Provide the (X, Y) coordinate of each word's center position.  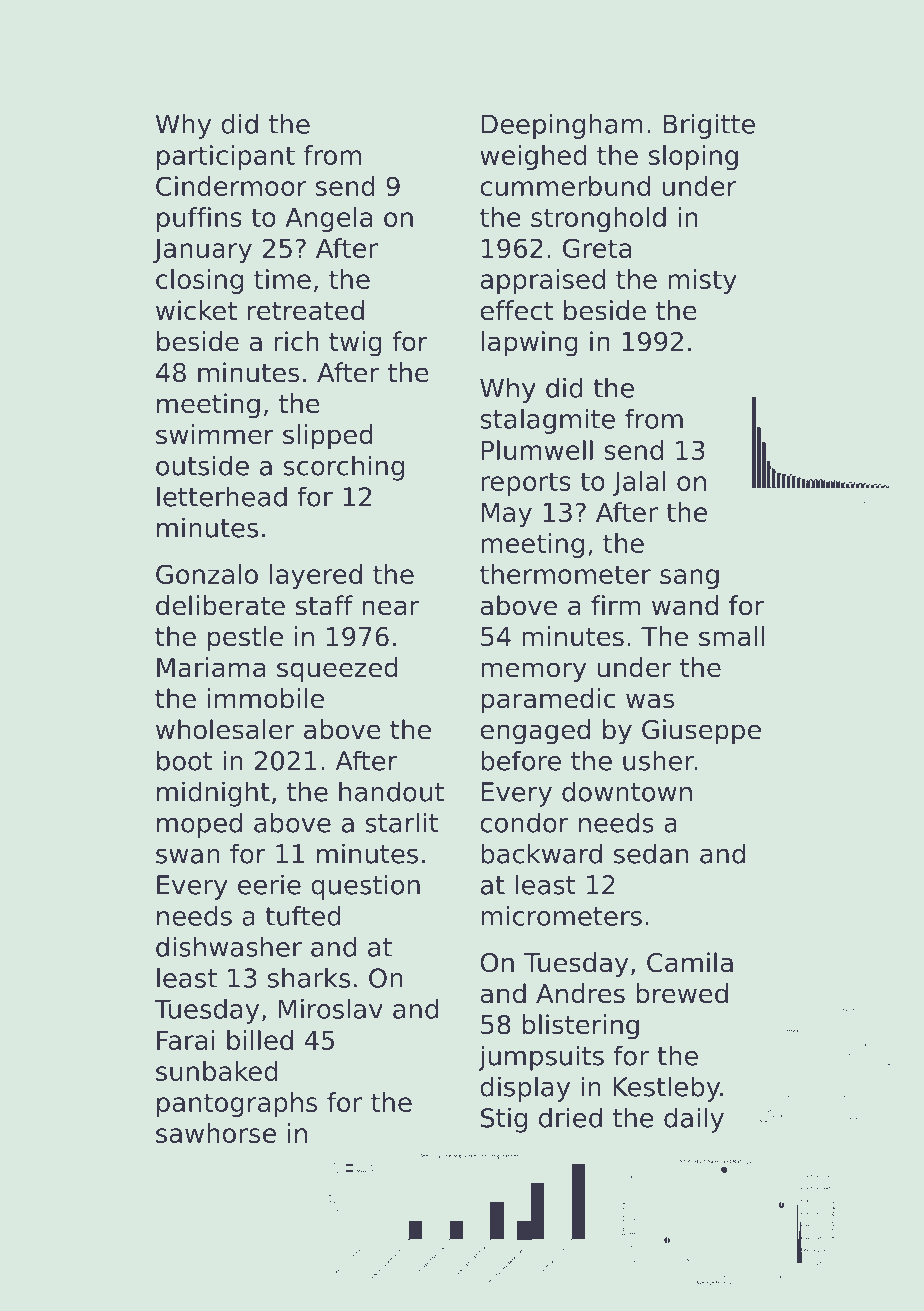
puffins (199, 219)
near (390, 608)
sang (689, 579)
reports (526, 484)
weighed (533, 157)
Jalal (639, 483)
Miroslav (331, 1009)
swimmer (215, 434)
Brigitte (709, 126)
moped (199, 825)
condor (524, 822)
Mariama (211, 667)
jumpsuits (541, 1058)
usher (658, 760)
